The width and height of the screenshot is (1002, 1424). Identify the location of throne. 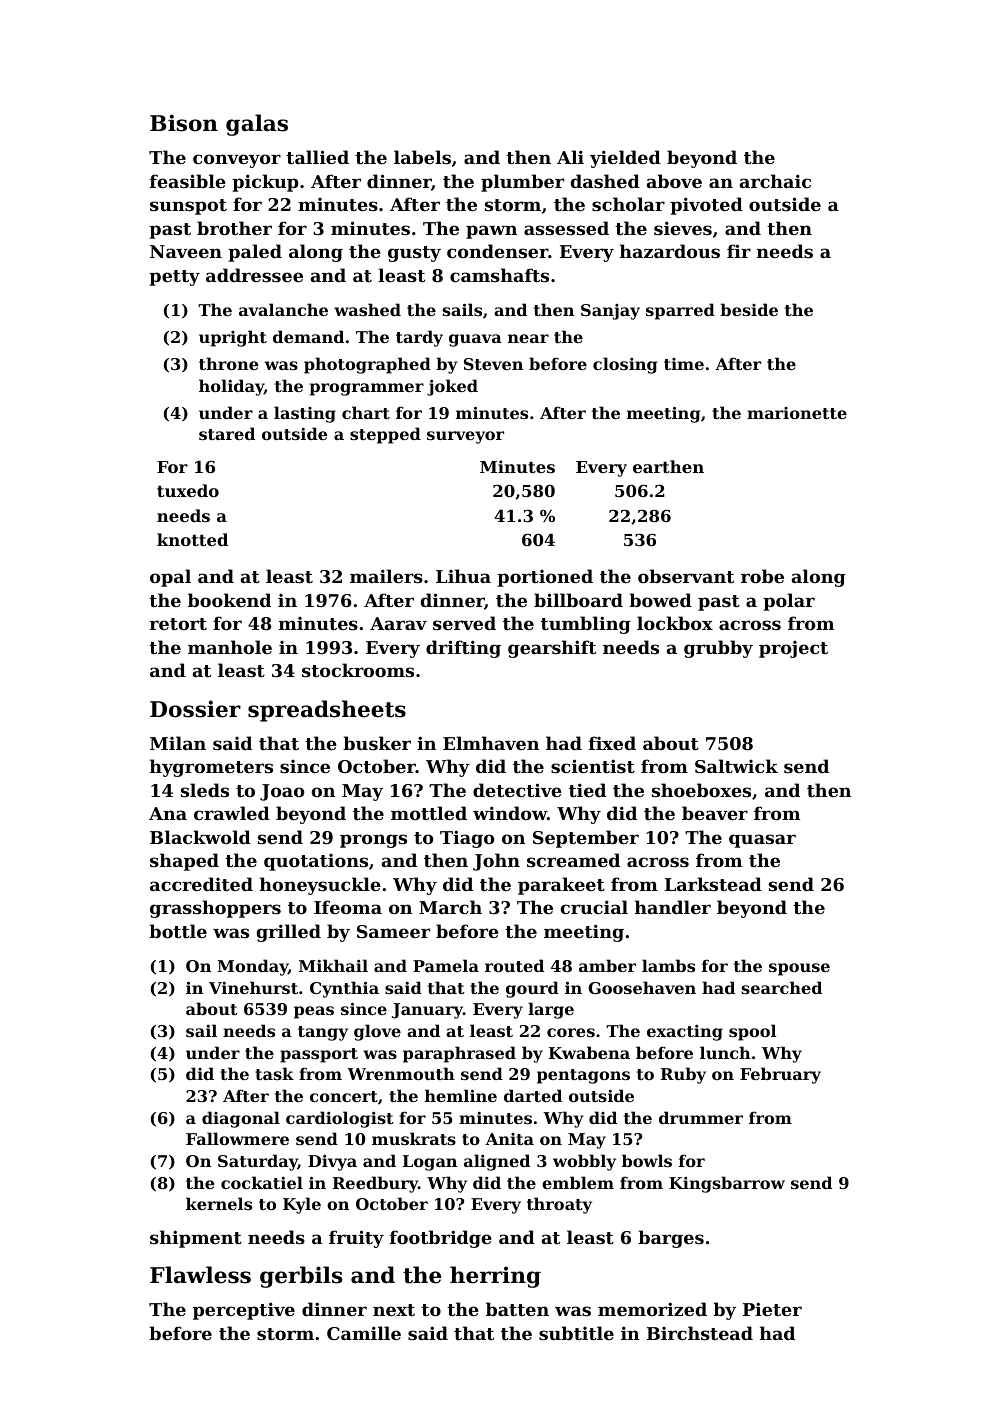
(228, 363).
